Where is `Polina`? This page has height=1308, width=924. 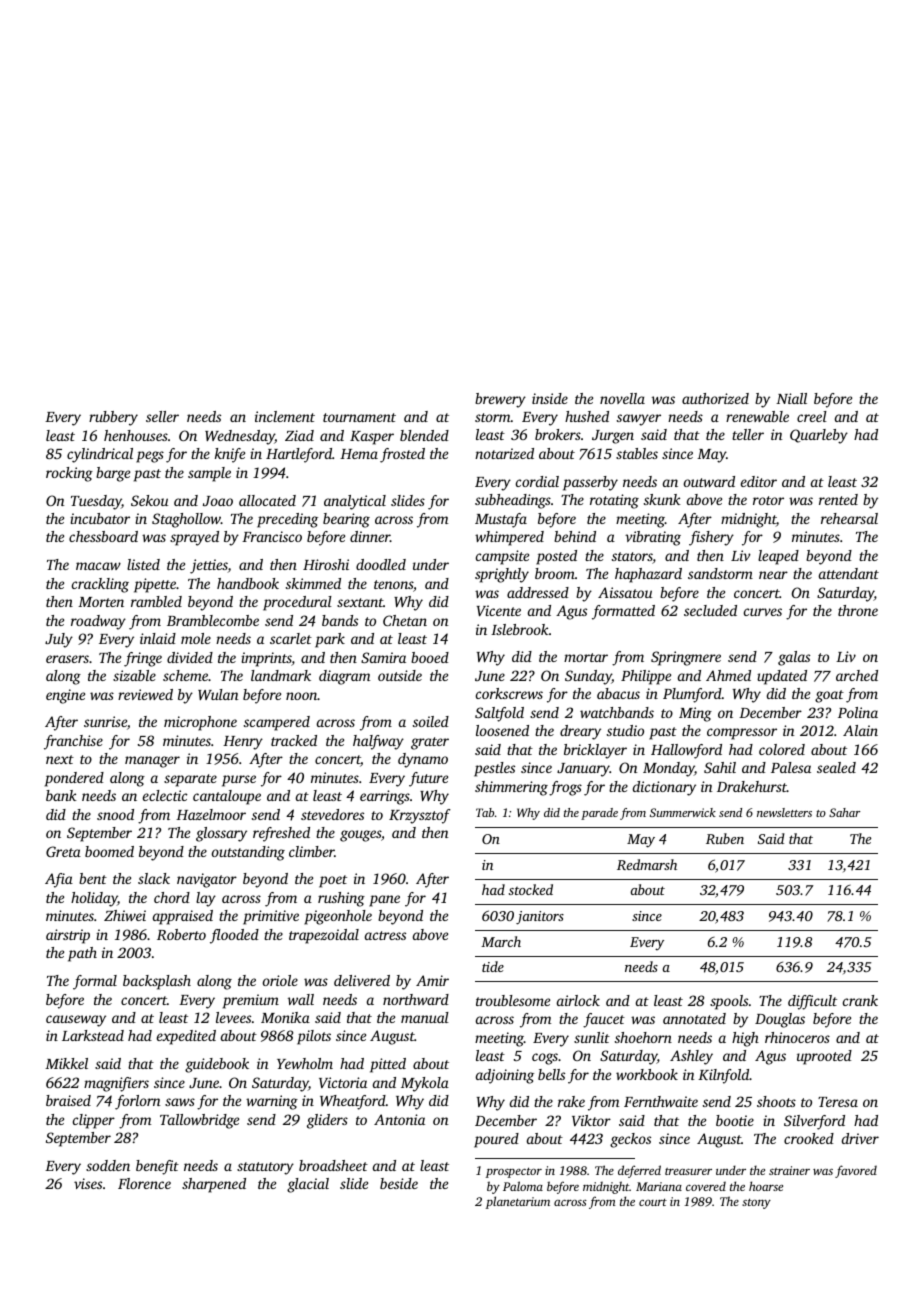 Polina is located at coordinates (858, 712).
